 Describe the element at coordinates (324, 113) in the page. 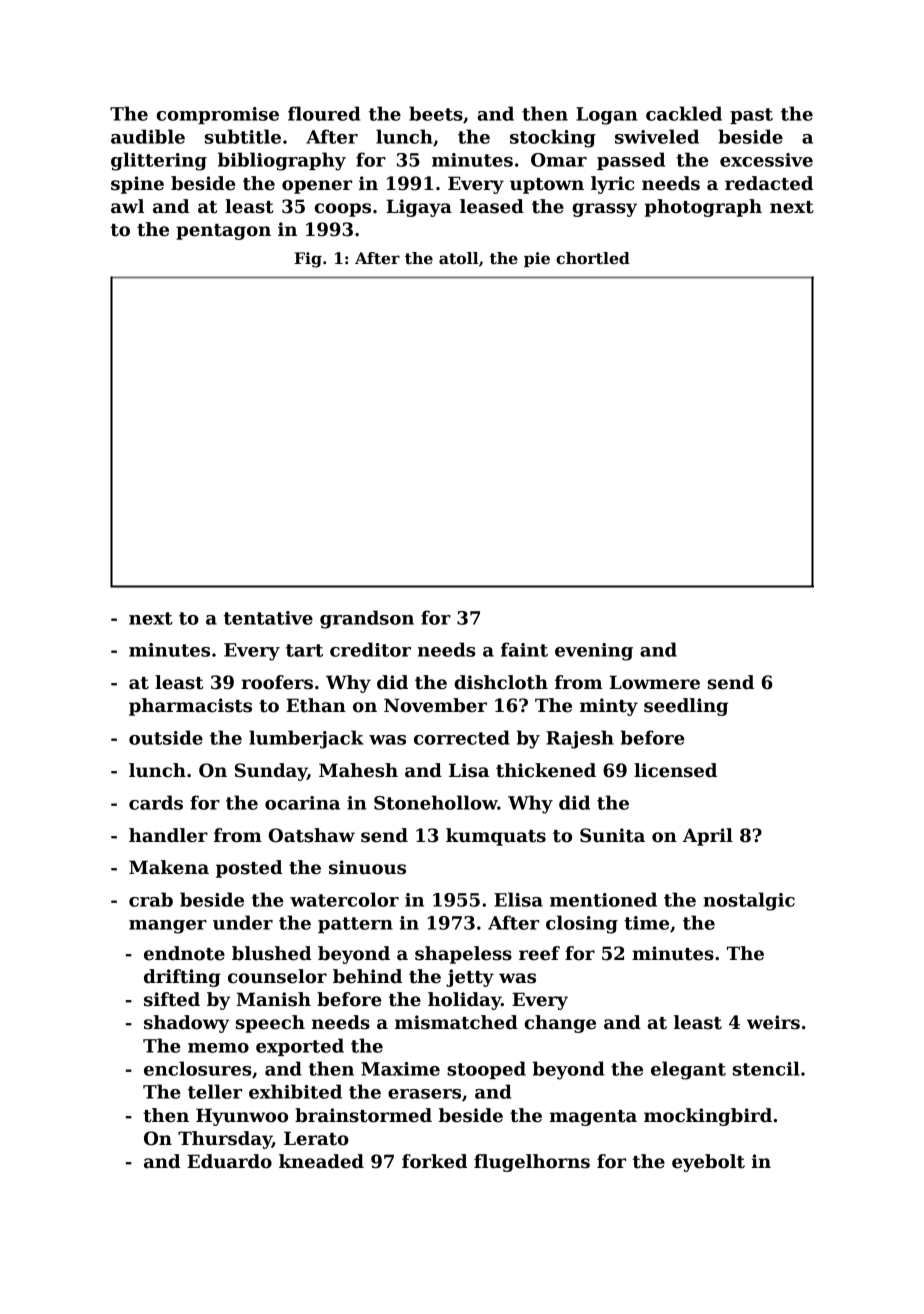

I see `floured` at that location.
